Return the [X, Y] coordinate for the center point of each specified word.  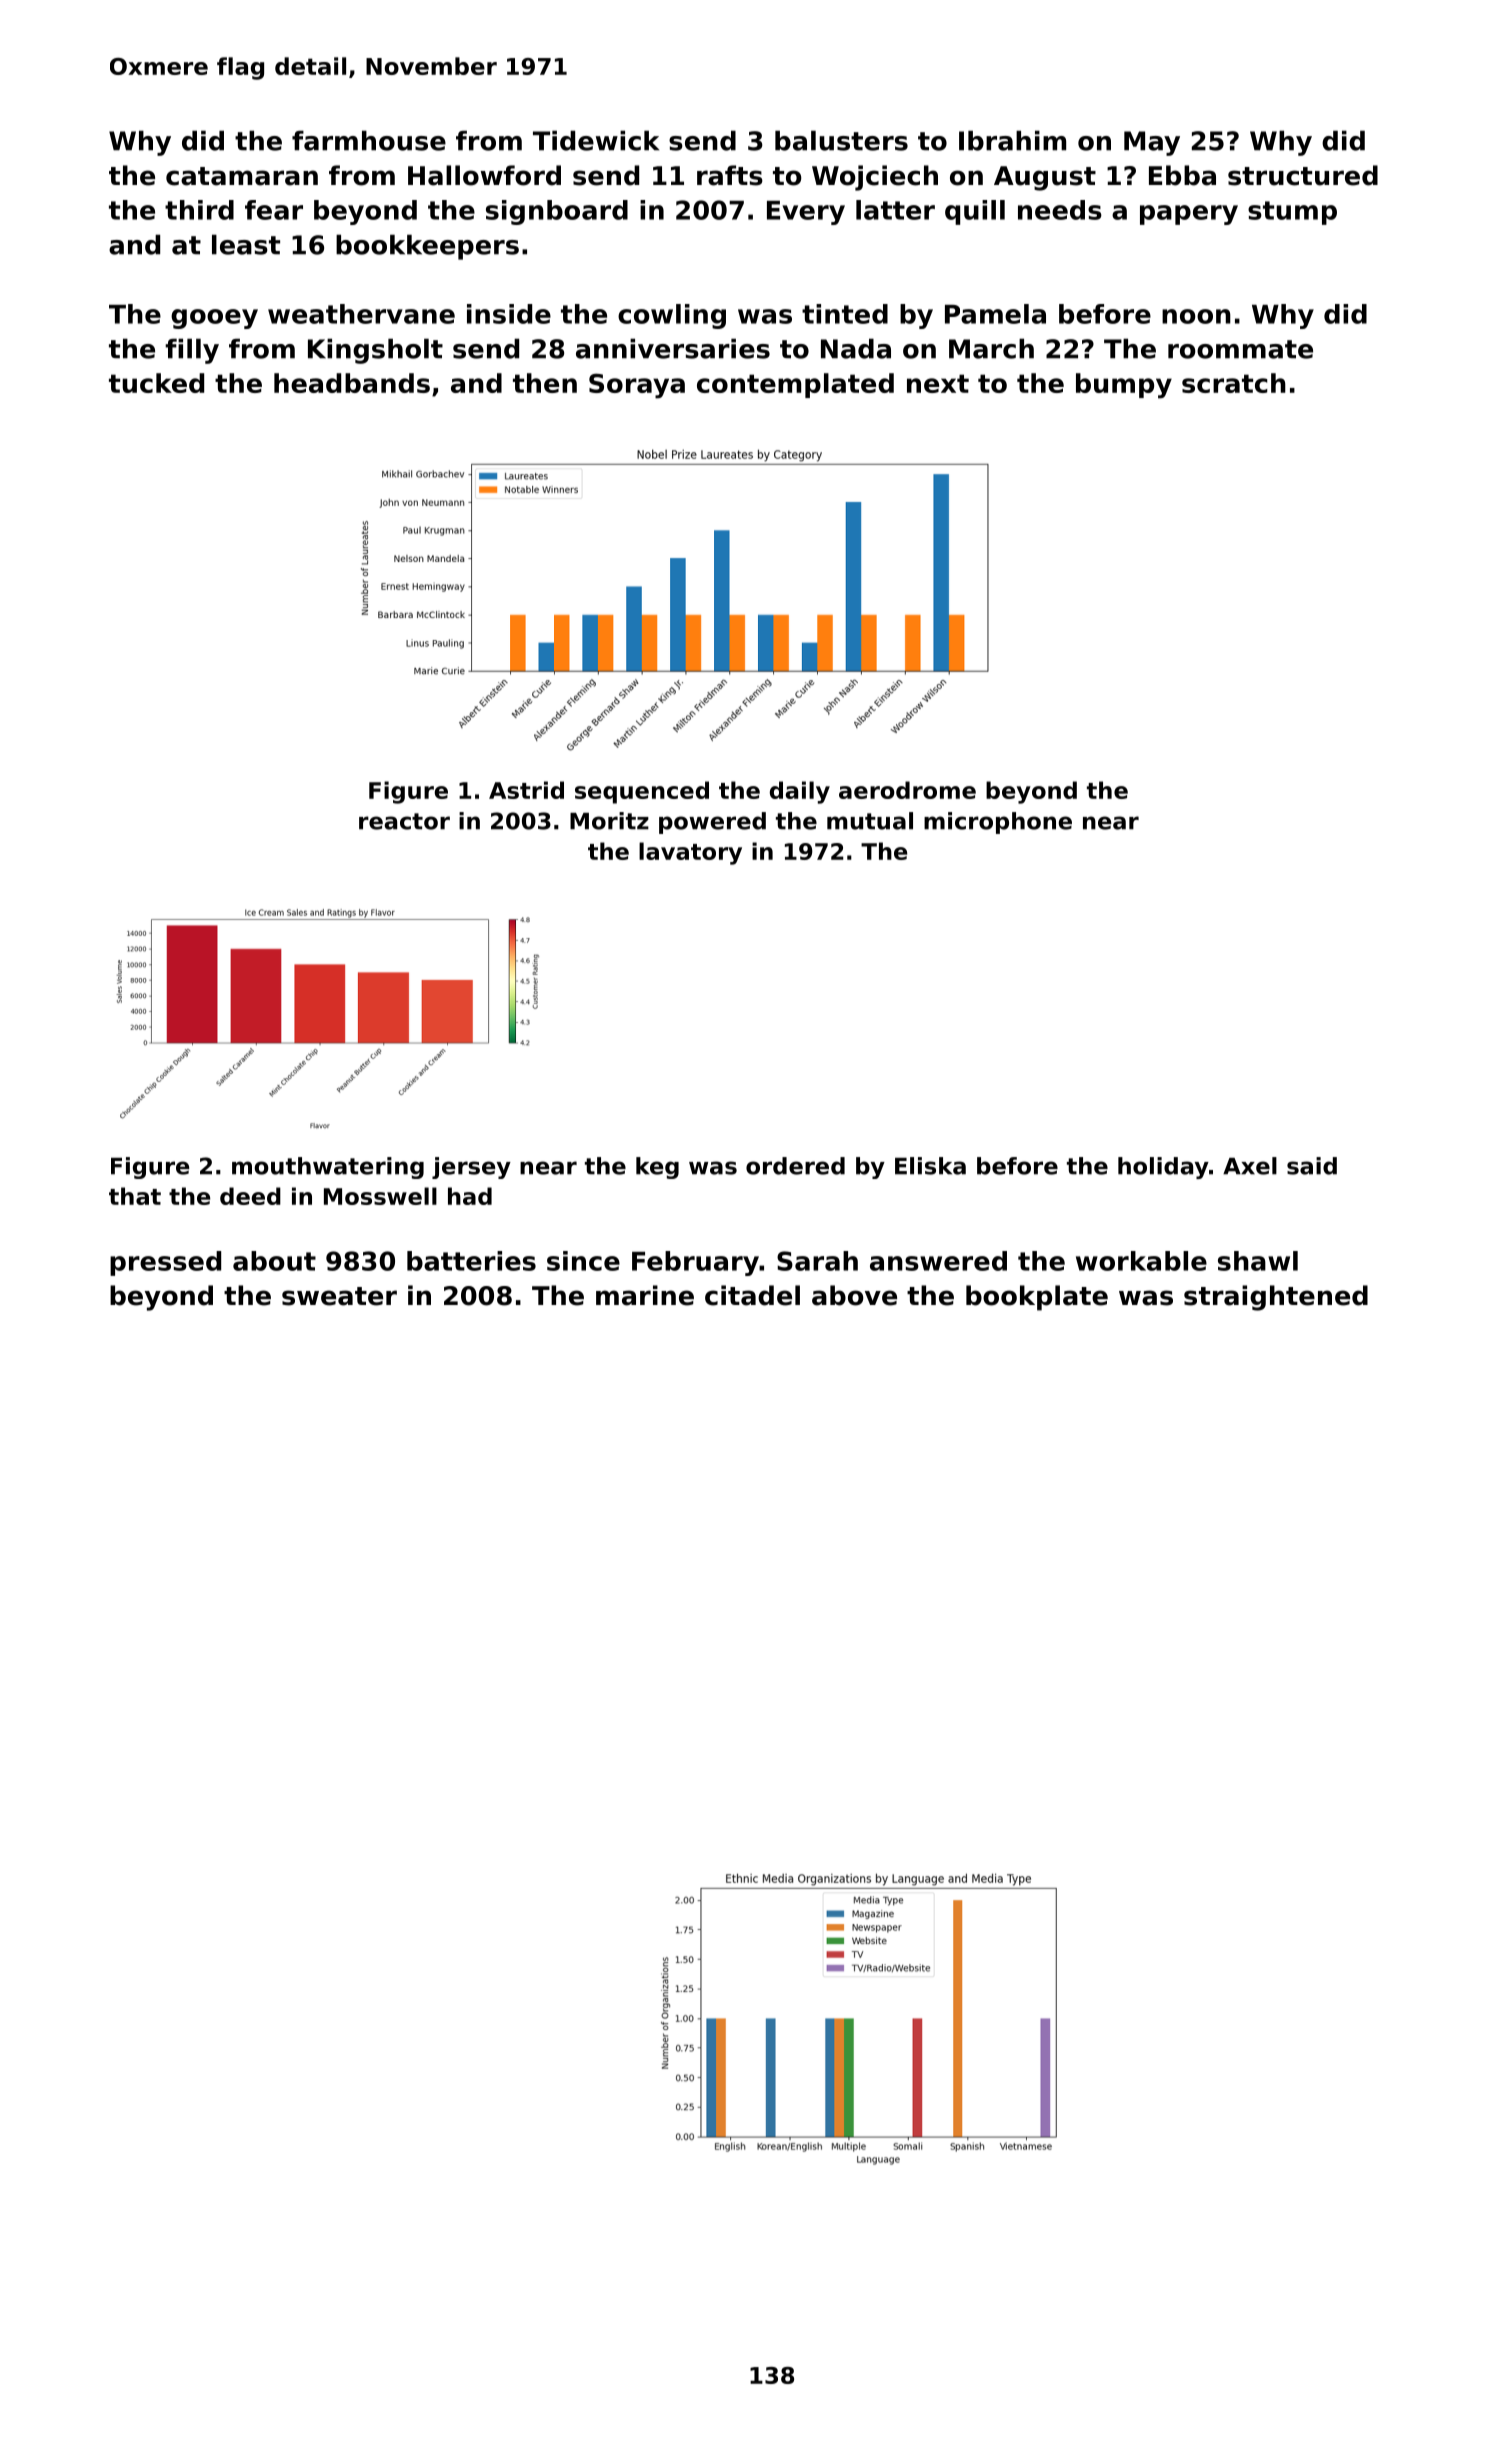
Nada [856, 348]
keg [657, 1168]
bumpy [1124, 386]
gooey [214, 319]
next [938, 383]
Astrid [526, 790]
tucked [156, 383]
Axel [1250, 1166]
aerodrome [907, 790]
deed [250, 1196]
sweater [339, 1296]
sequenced [642, 792]
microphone [998, 823]
